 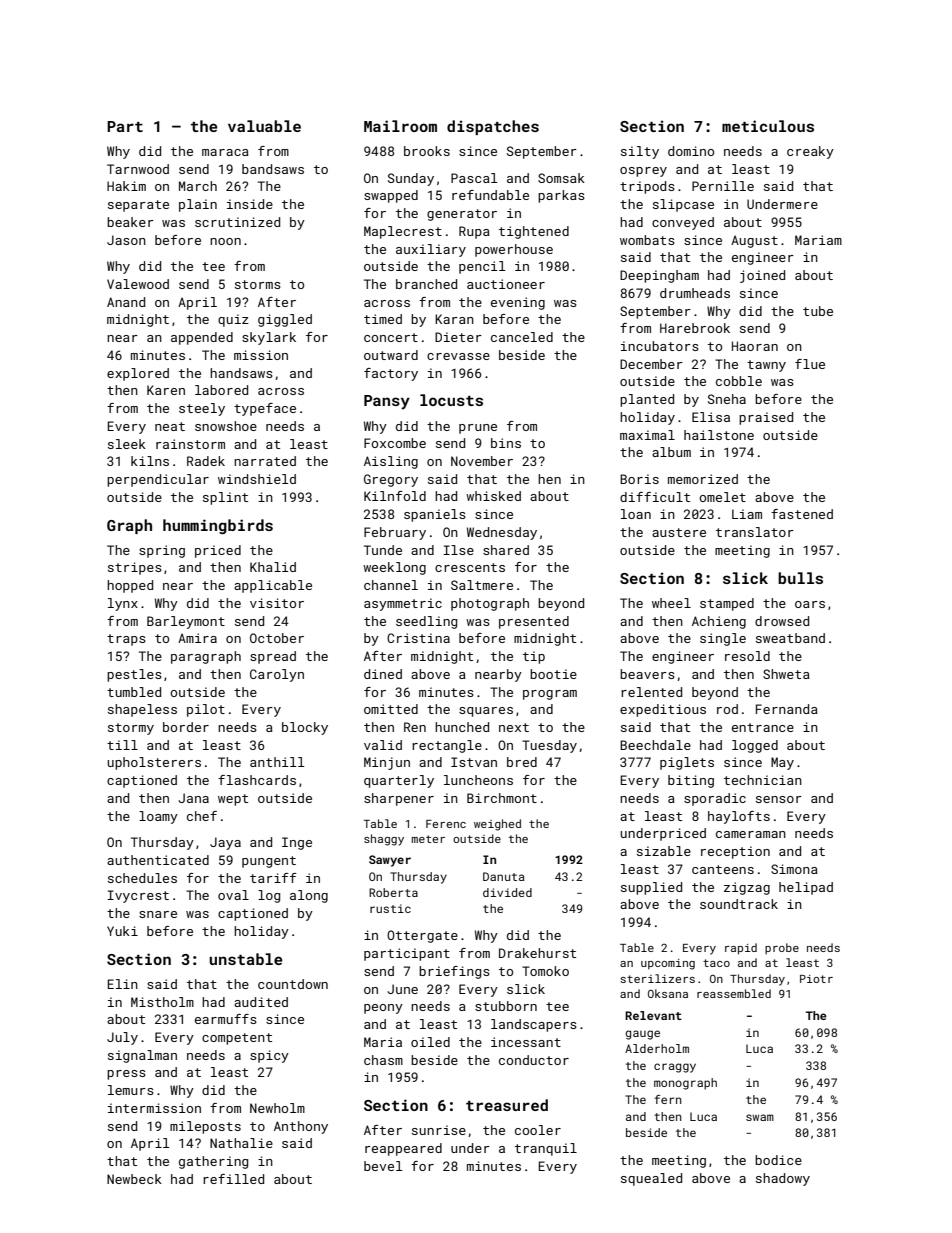 What do you see at coordinates (131, 1090) in the screenshot?
I see `lemurs` at bounding box center [131, 1090].
